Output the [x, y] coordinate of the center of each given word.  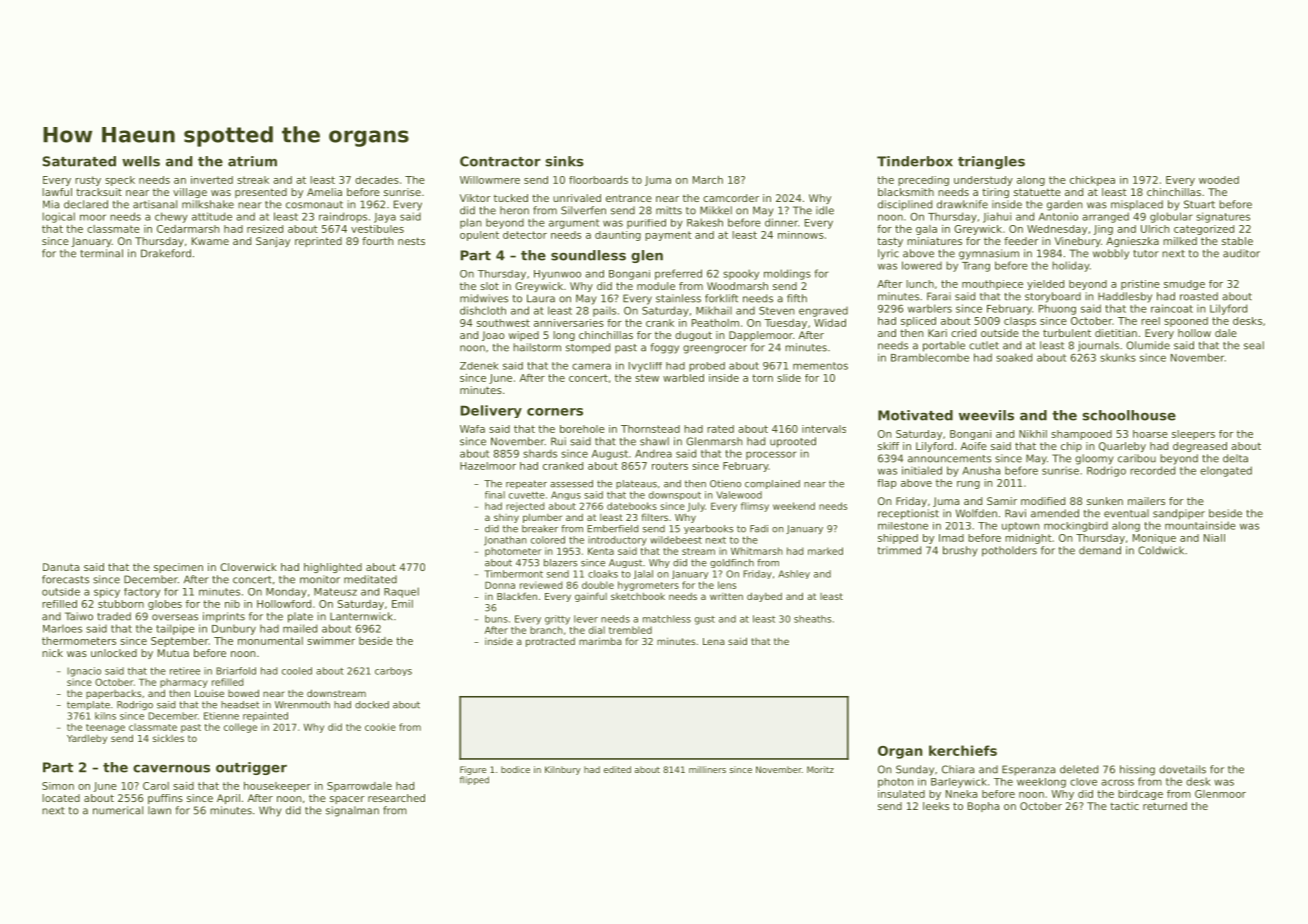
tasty [890, 242]
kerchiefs [963, 750]
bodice [515, 769]
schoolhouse [1129, 415]
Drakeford [166, 253]
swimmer [331, 641]
